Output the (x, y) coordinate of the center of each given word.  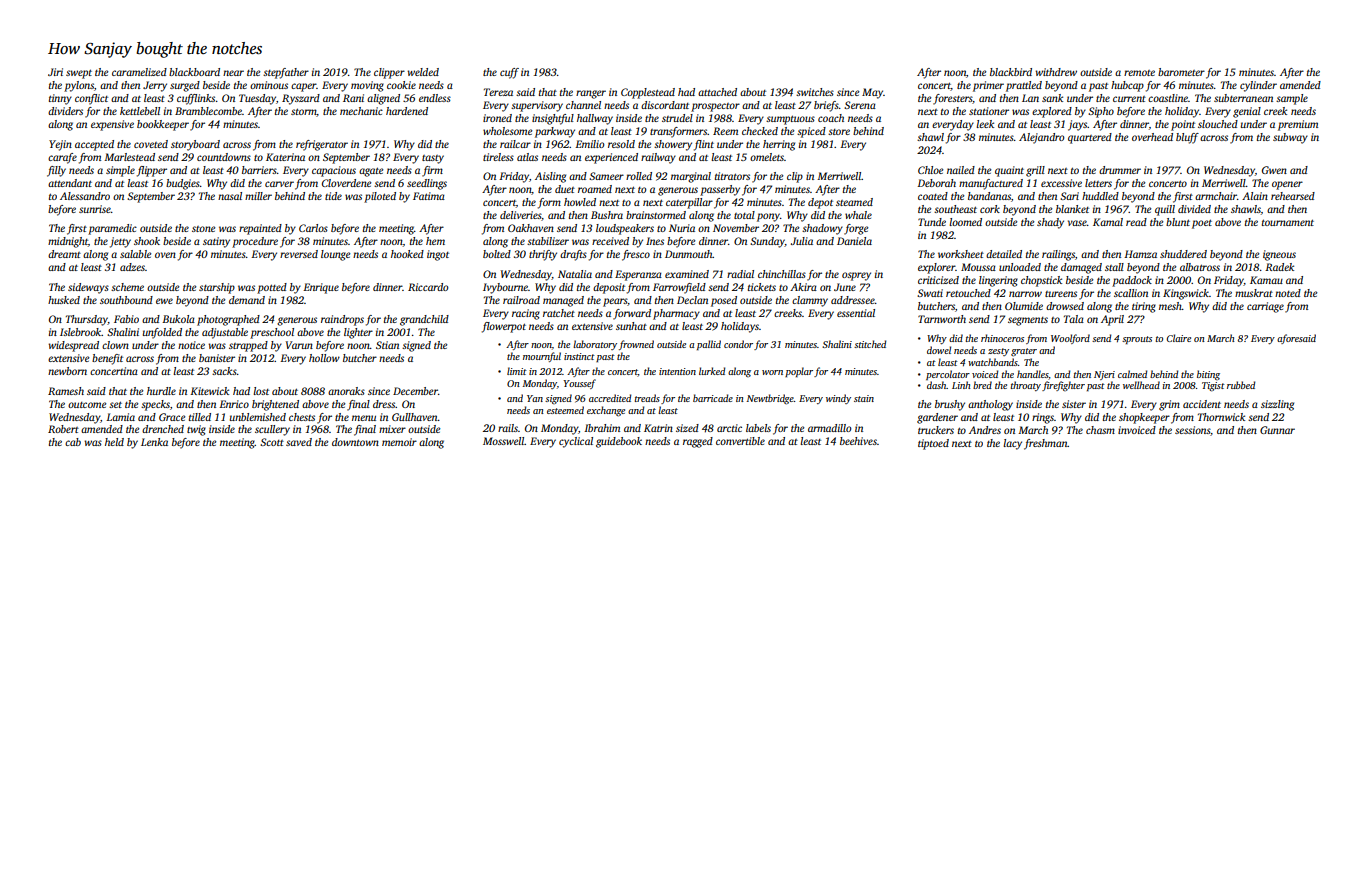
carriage (1265, 307)
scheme (127, 287)
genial (1247, 112)
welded (423, 72)
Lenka (154, 442)
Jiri (55, 72)
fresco (636, 255)
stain (864, 398)
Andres (985, 430)
